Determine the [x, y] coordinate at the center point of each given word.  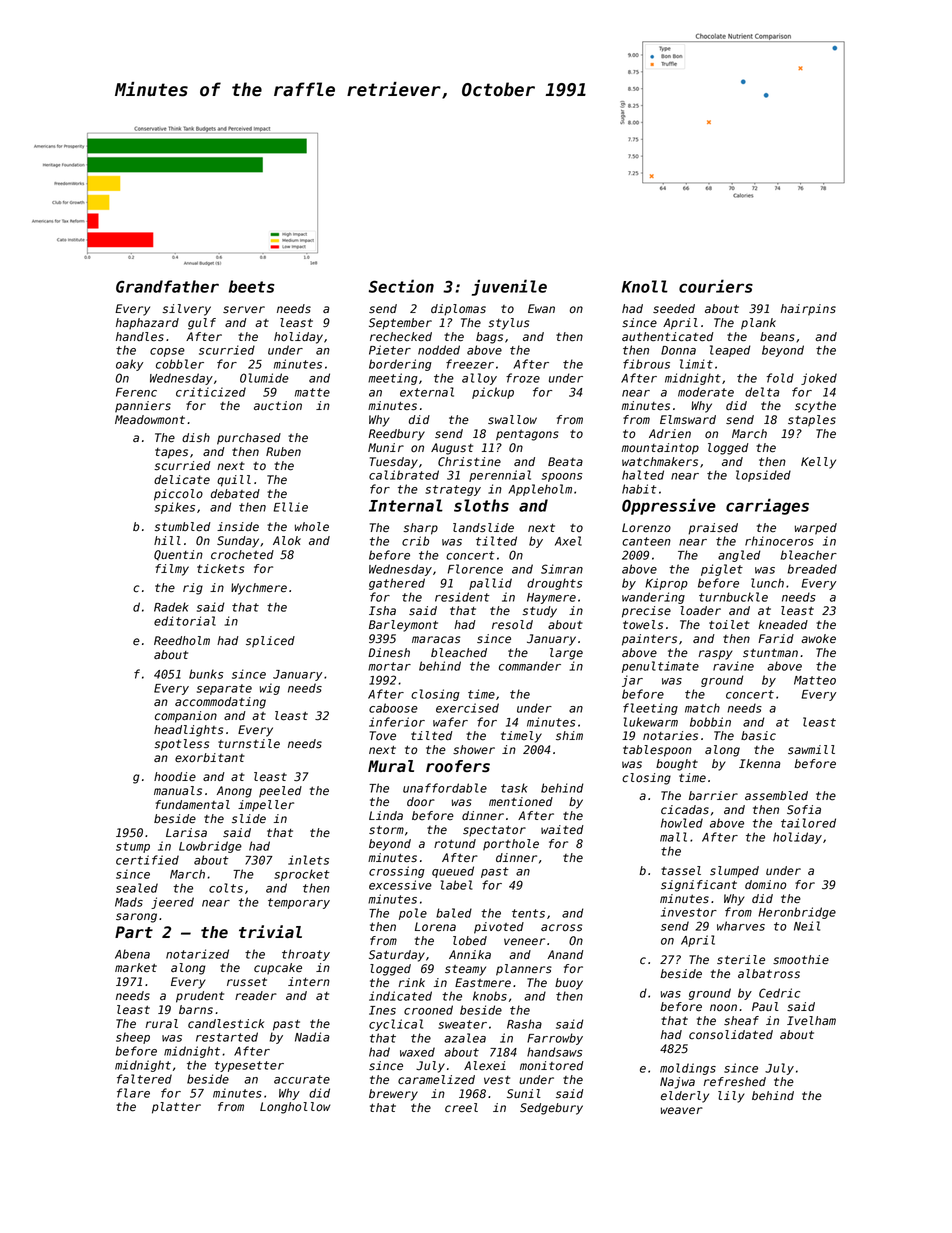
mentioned [521, 802]
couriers [716, 286]
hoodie [175, 777]
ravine [733, 666]
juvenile [509, 287]
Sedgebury [551, 1109]
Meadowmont [150, 420]
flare [133, 1093]
